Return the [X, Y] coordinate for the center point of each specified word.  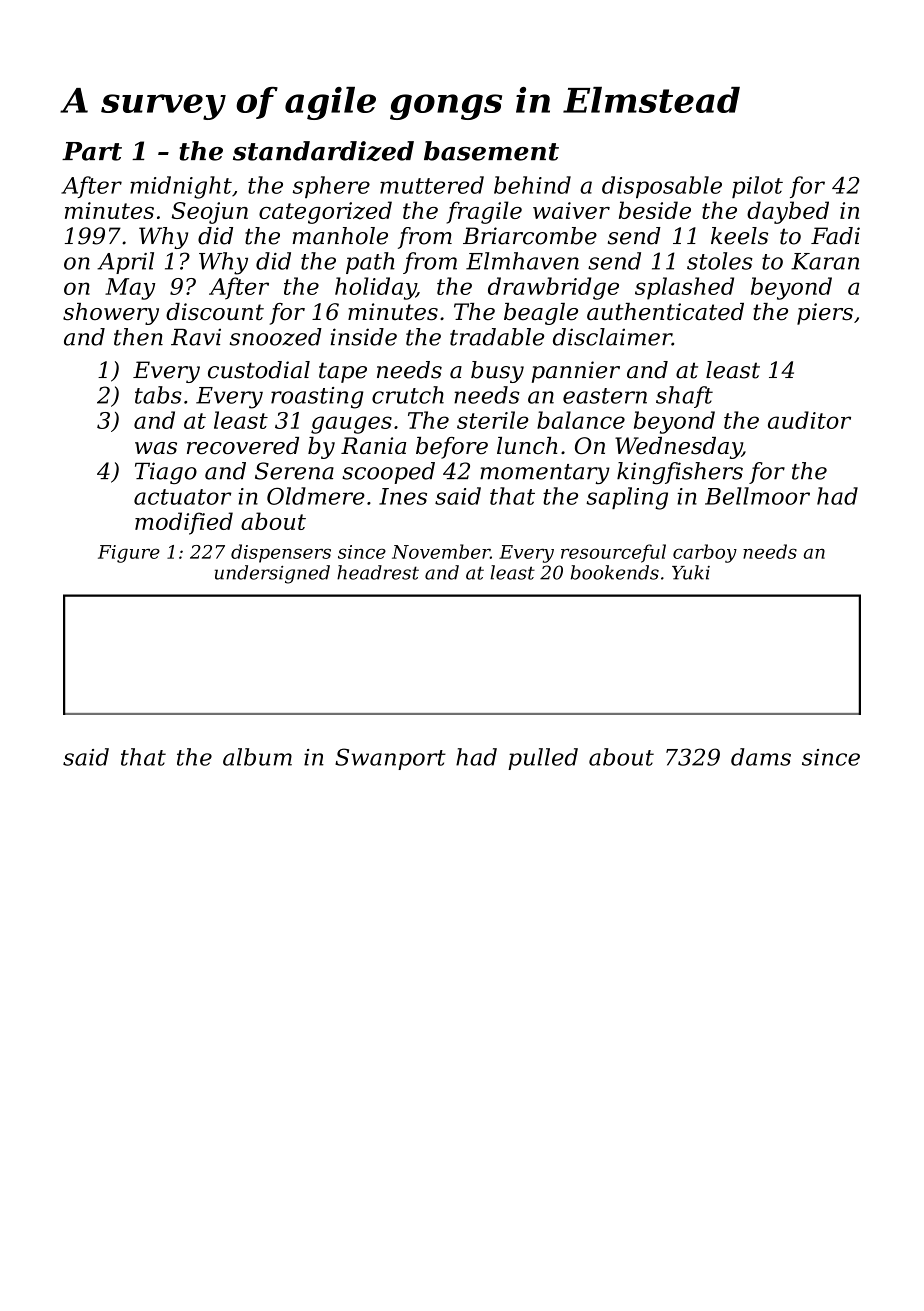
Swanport [390, 759]
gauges [351, 425]
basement [491, 151]
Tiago [166, 473]
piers [825, 314]
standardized [323, 151]
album [257, 757]
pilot [757, 187]
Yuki [691, 572]
